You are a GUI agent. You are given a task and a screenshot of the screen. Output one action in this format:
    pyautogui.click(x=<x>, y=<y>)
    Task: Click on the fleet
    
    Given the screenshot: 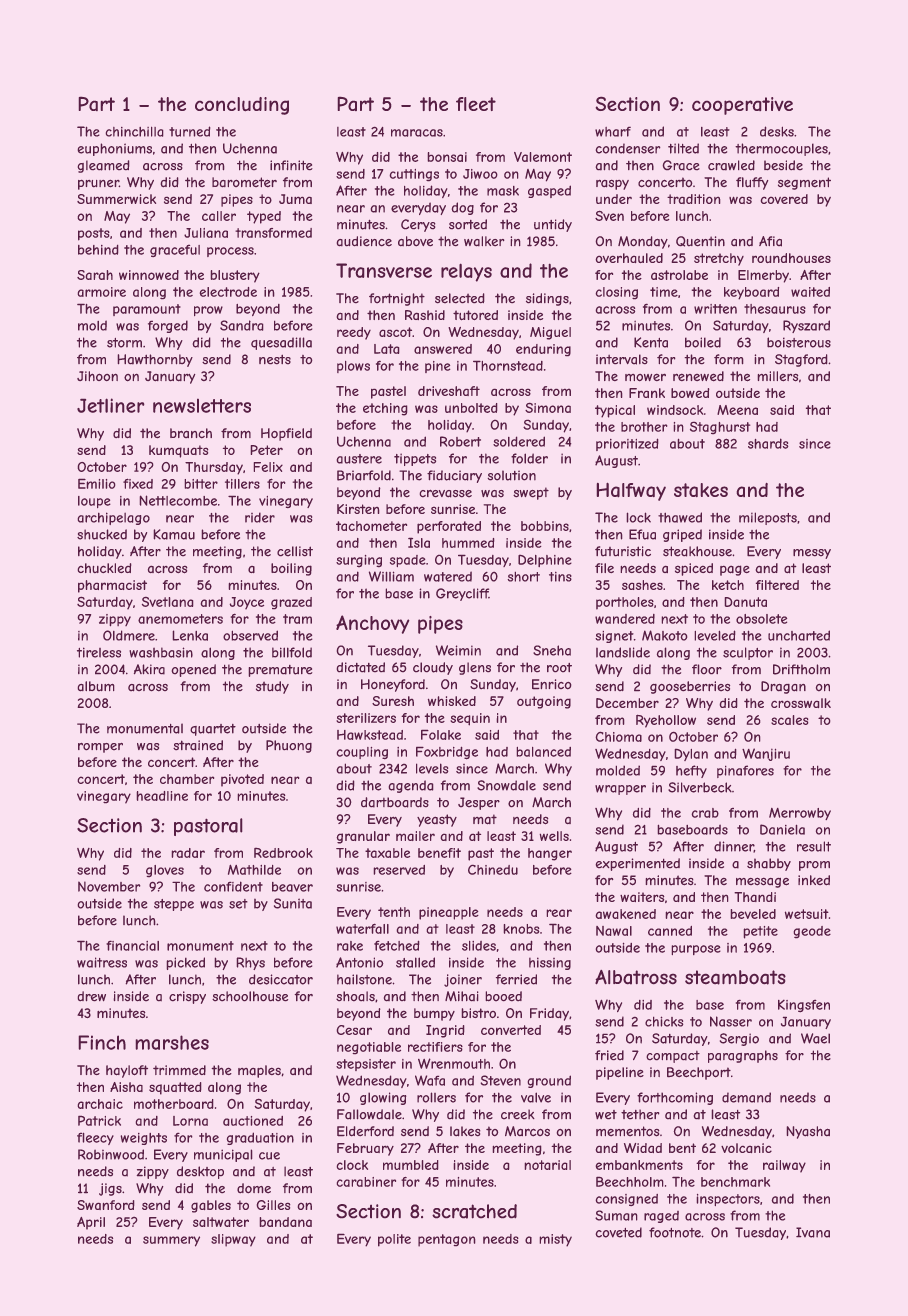 What is the action you would take?
    pyautogui.click(x=476, y=104)
